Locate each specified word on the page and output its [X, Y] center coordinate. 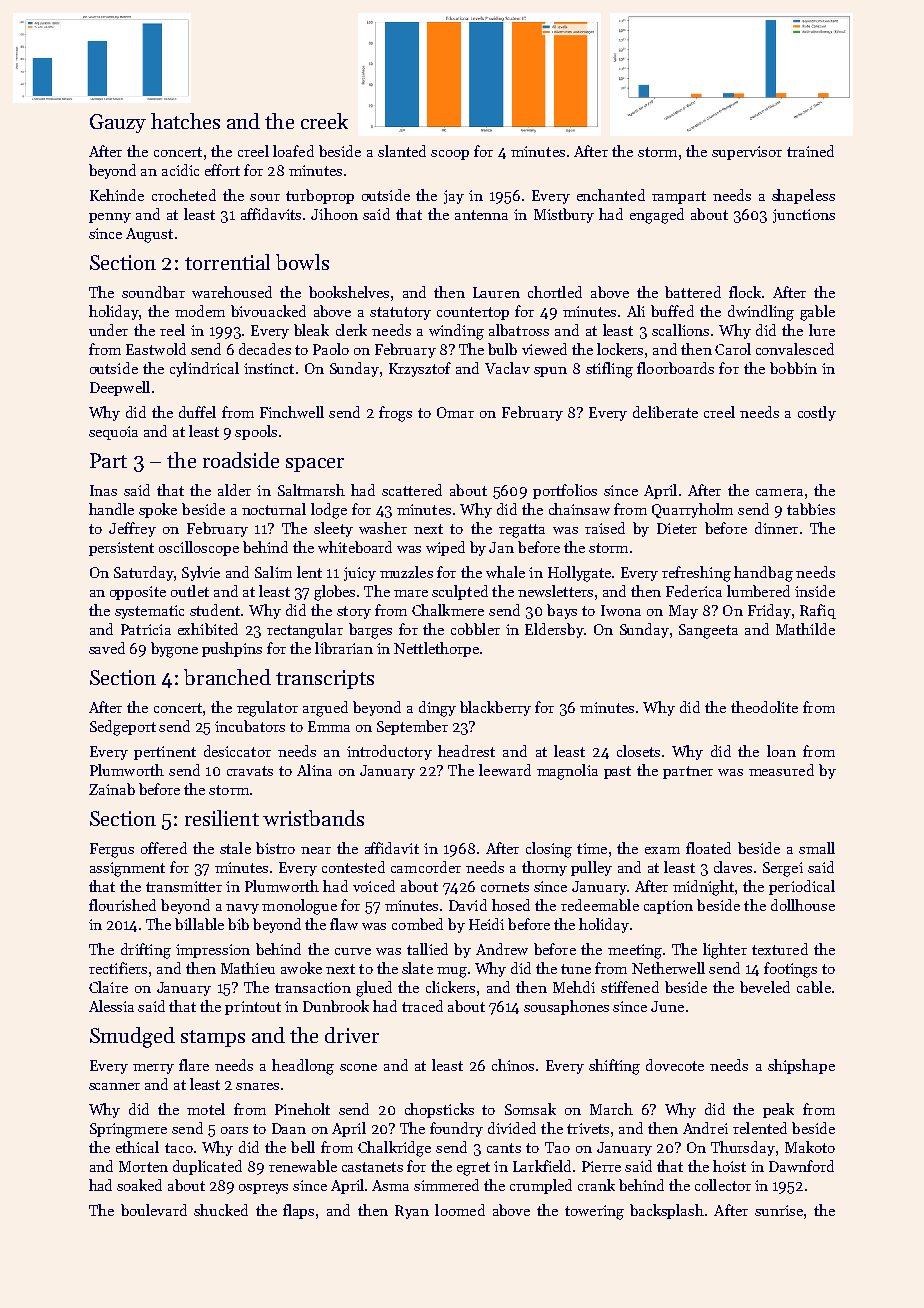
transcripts [325, 679]
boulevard [154, 1210]
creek [324, 121]
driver [352, 1035]
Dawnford [801, 1166]
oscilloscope [199, 548]
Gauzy [118, 123]
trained [810, 151]
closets [638, 751]
